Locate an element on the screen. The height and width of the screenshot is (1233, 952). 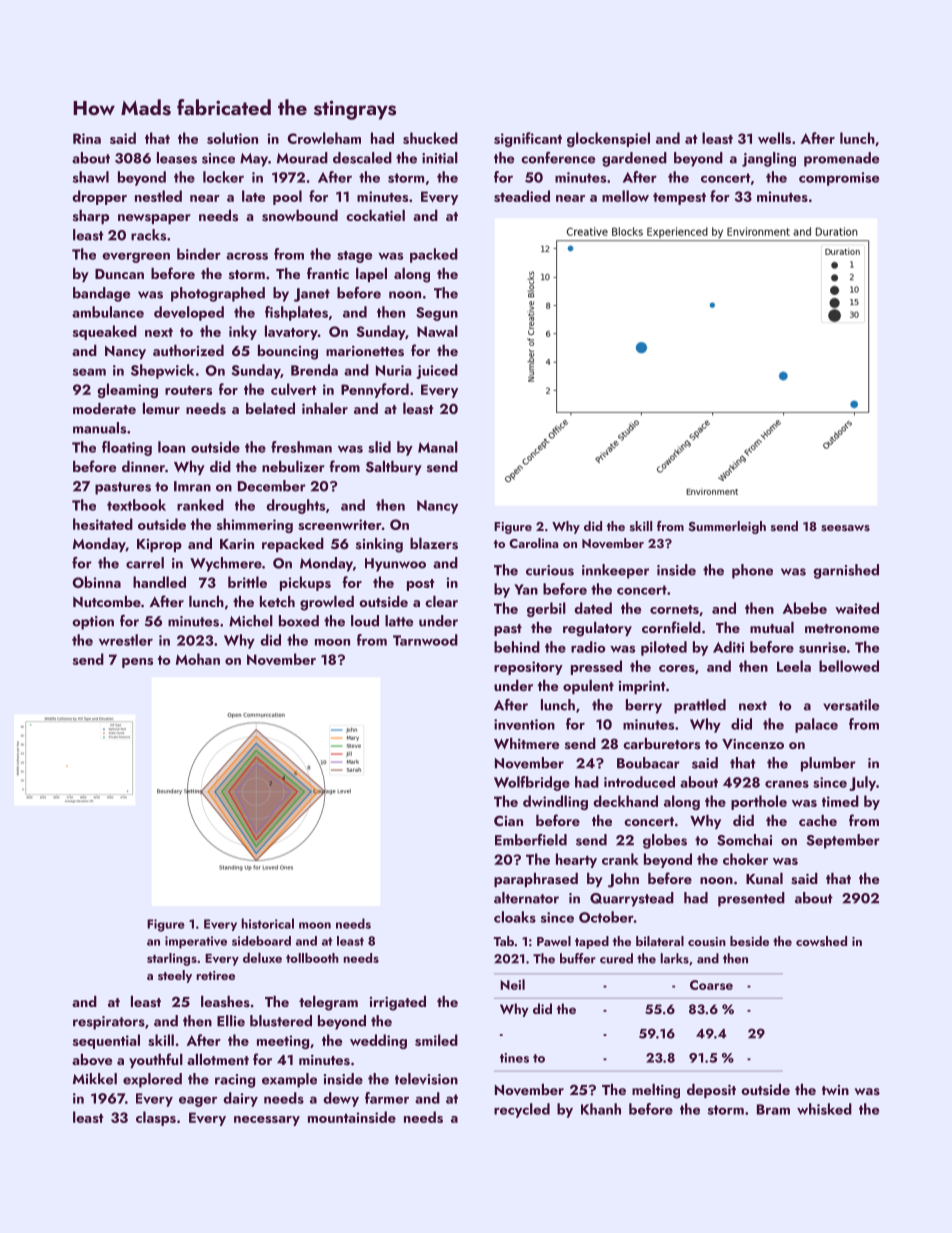
Saltbury is located at coordinates (394, 468).
